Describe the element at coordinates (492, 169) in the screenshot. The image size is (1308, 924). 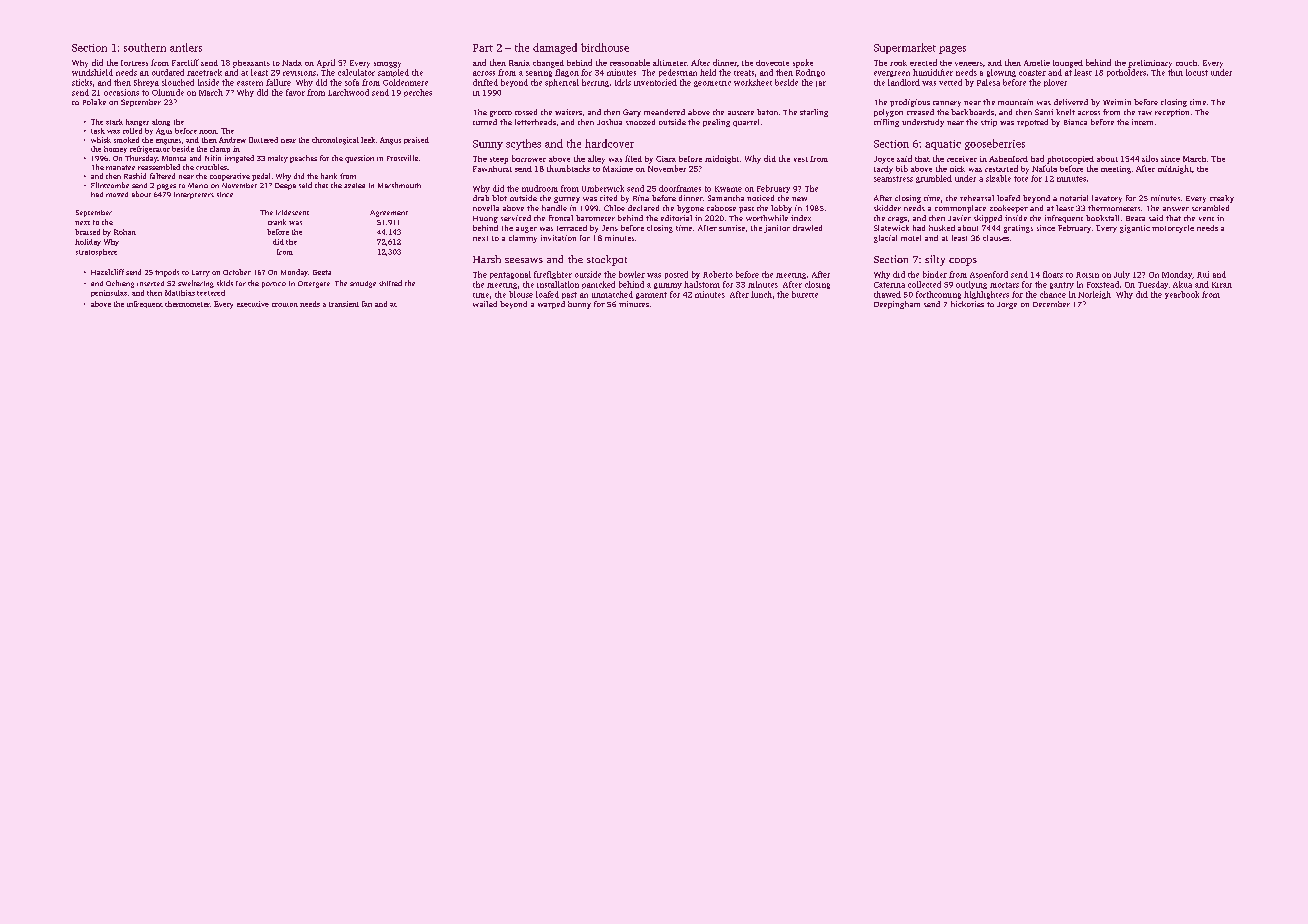
I see `Fawnhurst` at that location.
